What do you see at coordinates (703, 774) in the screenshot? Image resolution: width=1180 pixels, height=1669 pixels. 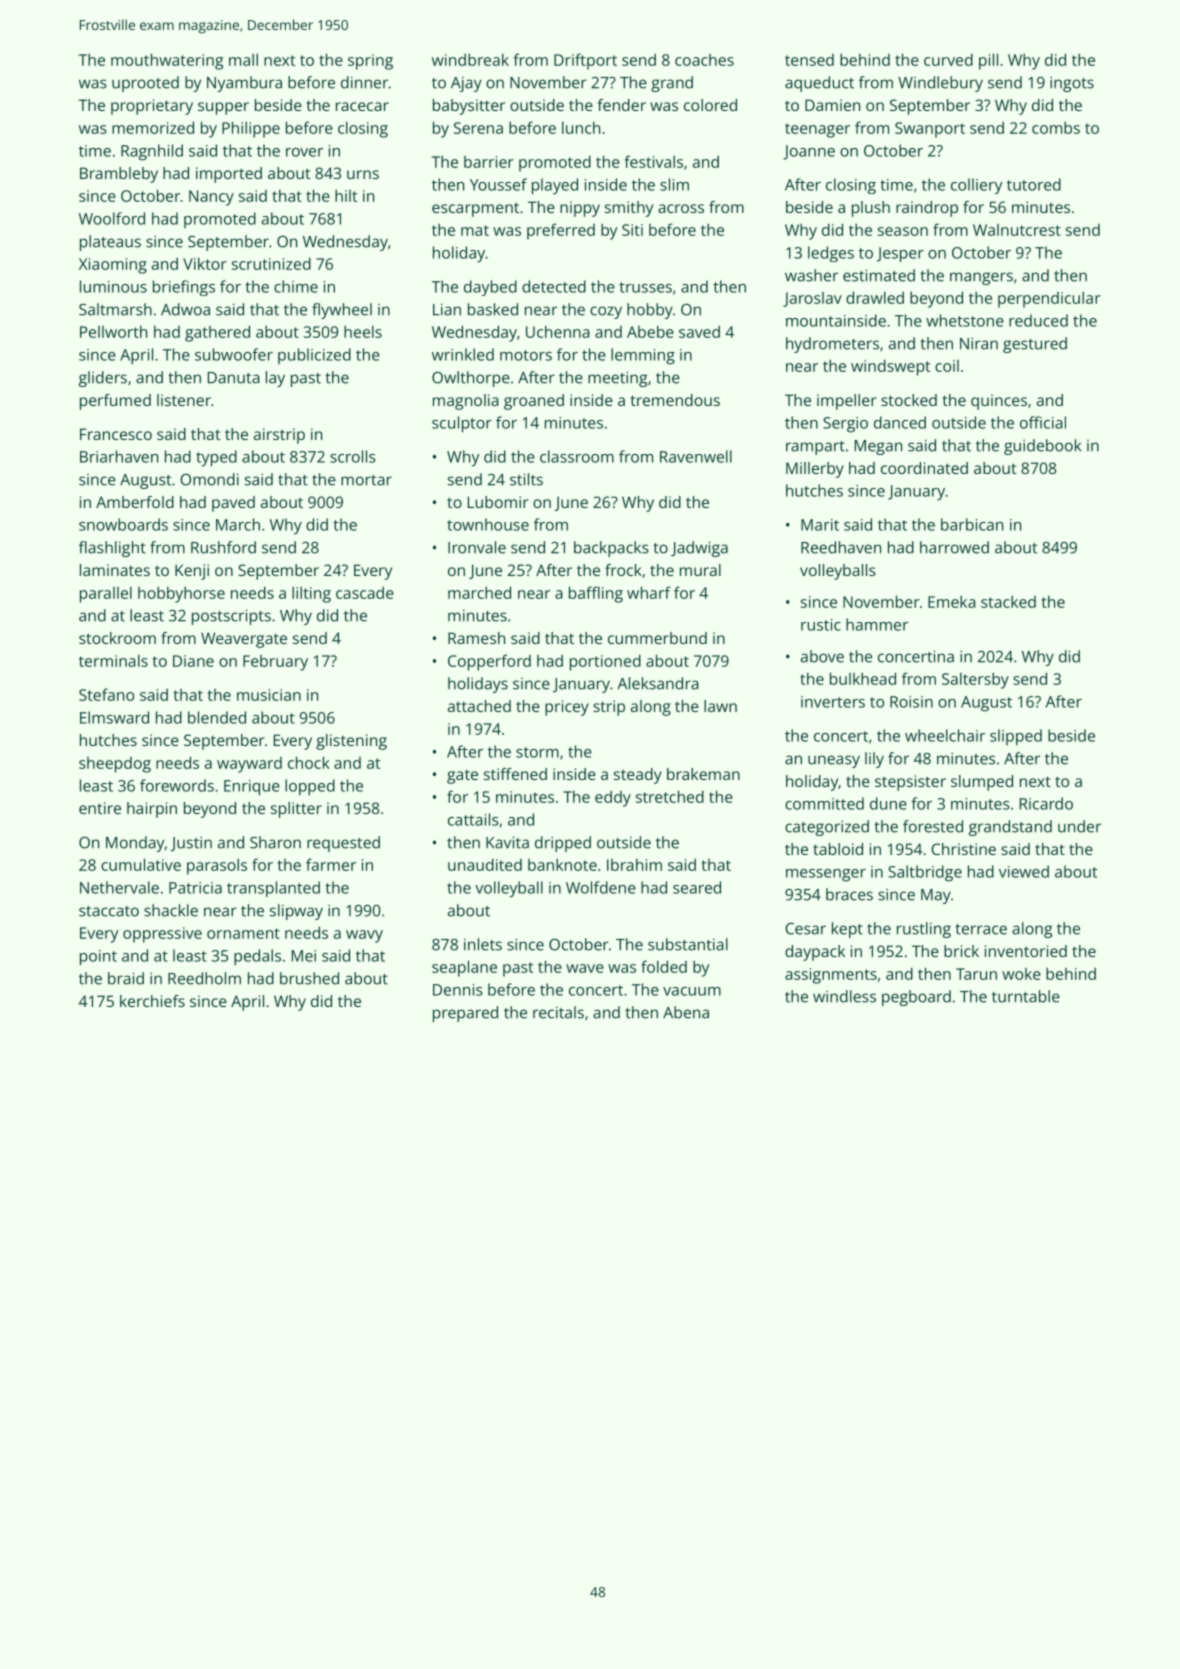 I see `brakeman` at bounding box center [703, 774].
